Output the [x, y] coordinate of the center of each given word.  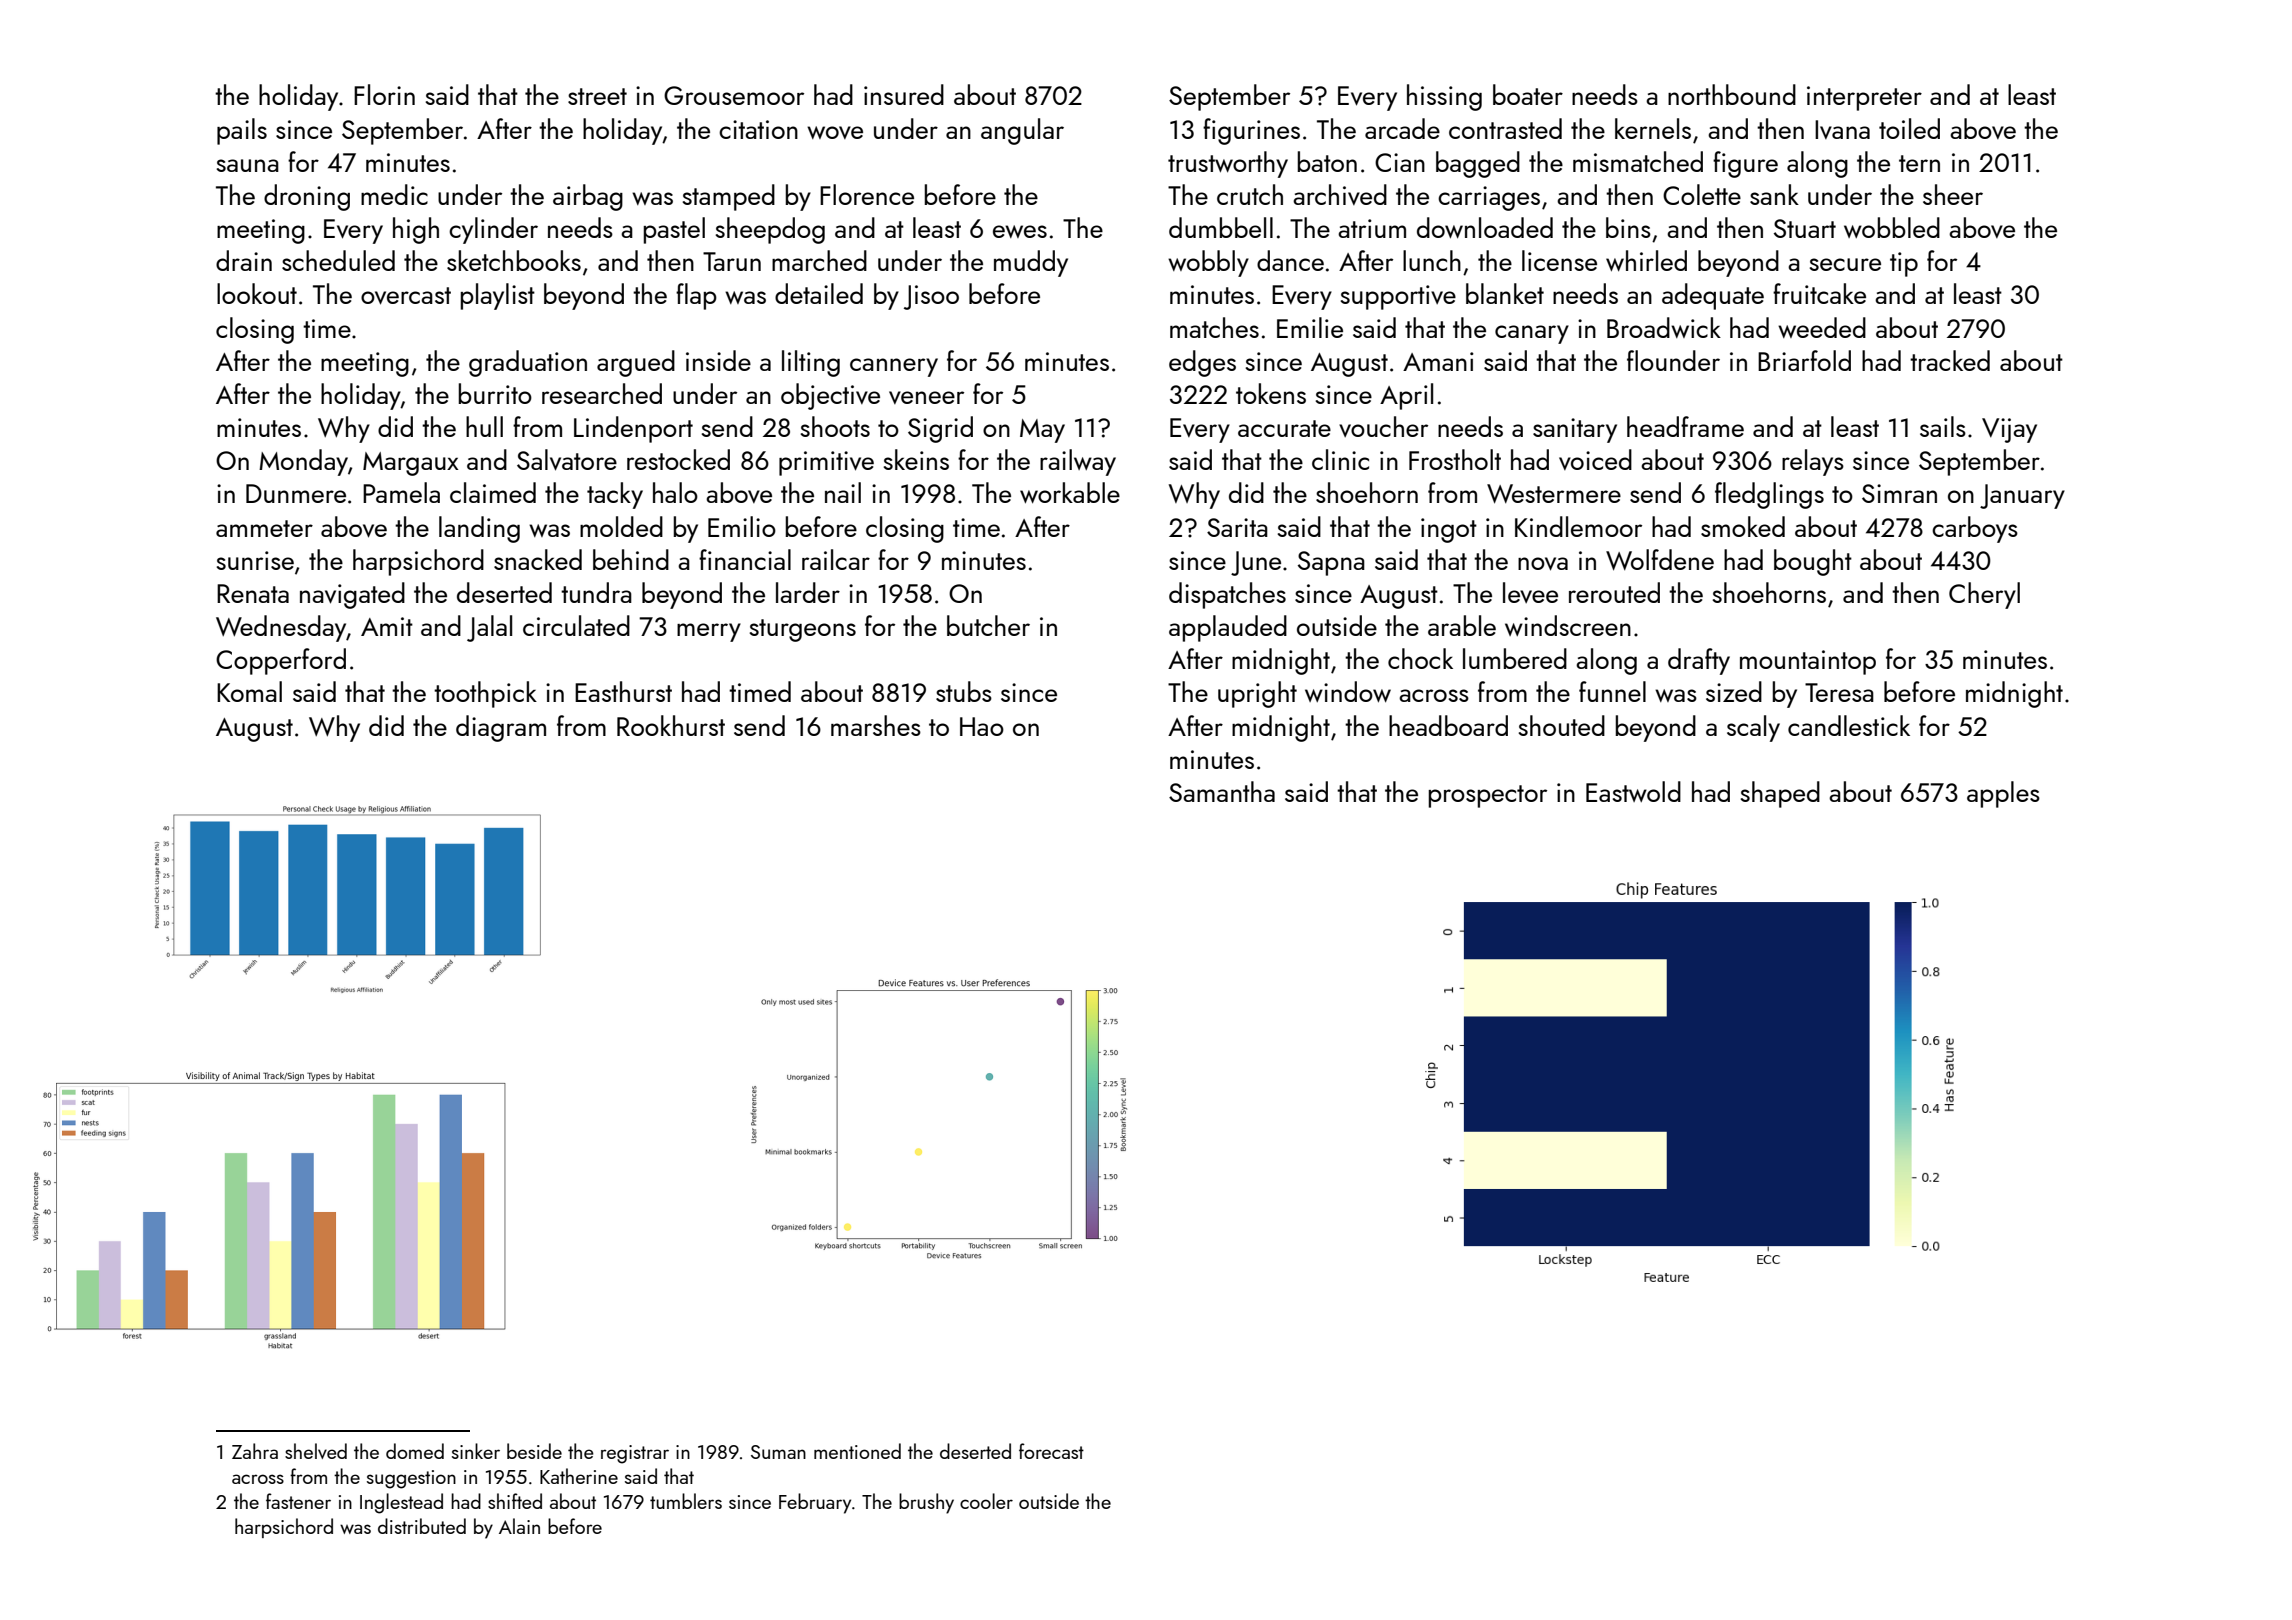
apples [2003, 794]
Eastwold [1633, 791]
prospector [1488, 796]
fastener [298, 1501]
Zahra [255, 1451]
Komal [249, 691]
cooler [986, 1501]
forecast [1051, 1451]
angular [1022, 131]
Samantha [1222, 791]
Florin [384, 94]
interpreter [1864, 98]
